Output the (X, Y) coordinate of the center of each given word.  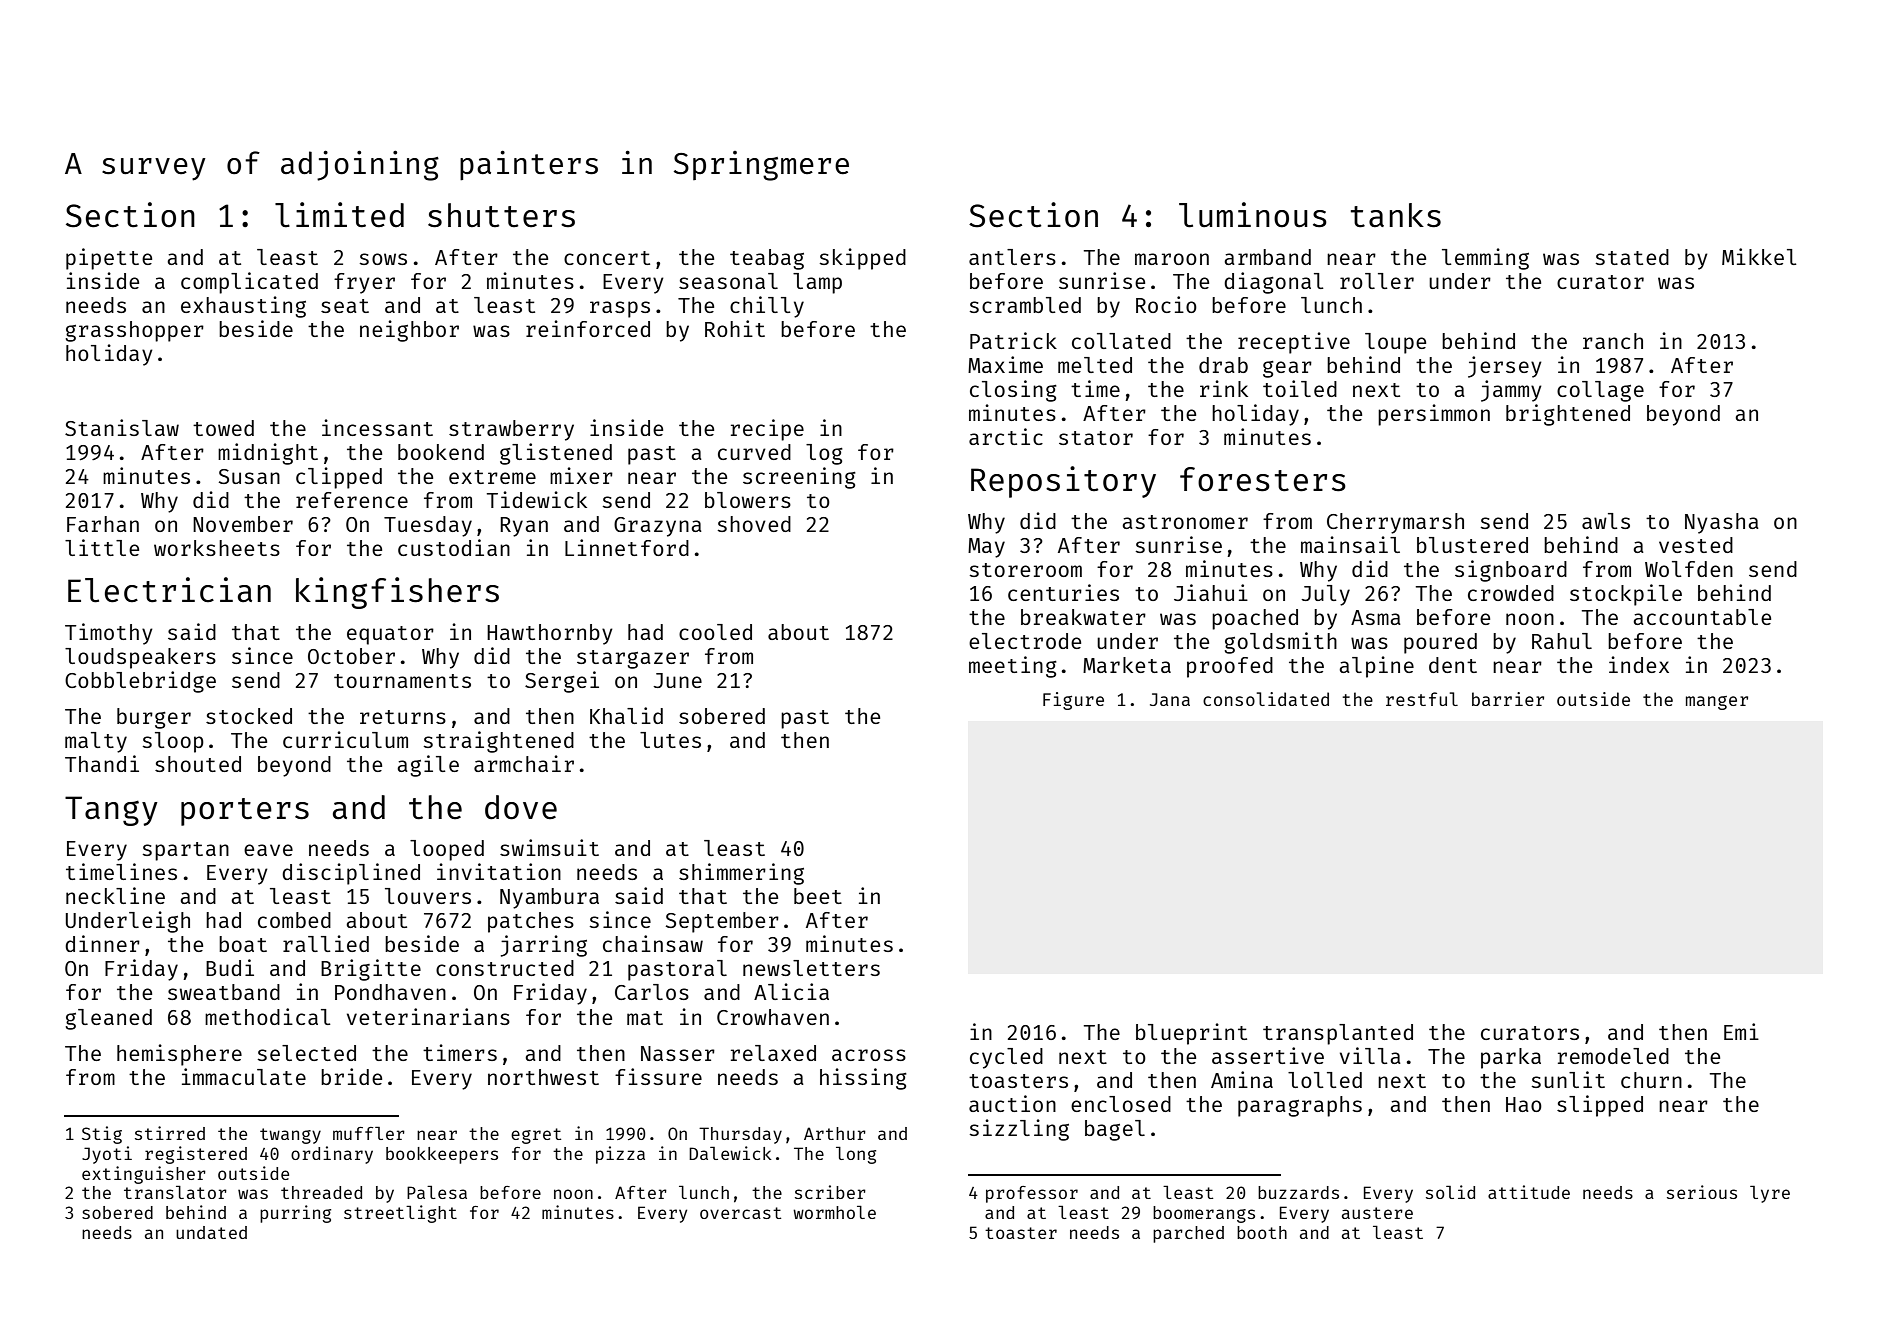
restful (1422, 699)
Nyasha (1722, 523)
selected (306, 1053)
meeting (1013, 667)
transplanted (1338, 1034)
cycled (1006, 1058)
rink (1224, 388)
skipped (862, 259)
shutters (501, 215)
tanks (1396, 215)
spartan (185, 851)
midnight (268, 454)
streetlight (400, 1214)
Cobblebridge (140, 682)
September (722, 922)
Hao (1524, 1104)
